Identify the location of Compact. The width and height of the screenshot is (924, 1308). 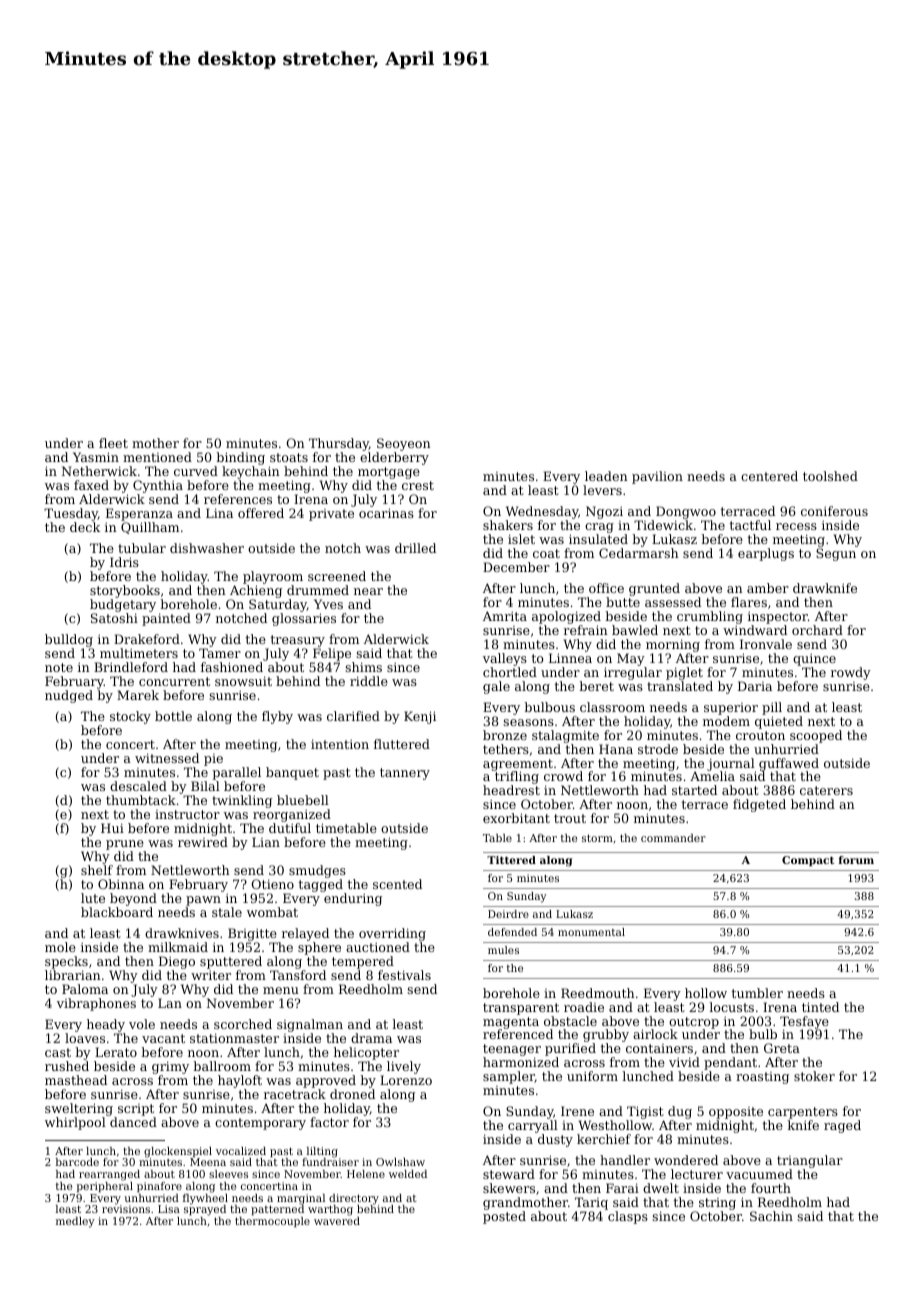
(808, 861).
